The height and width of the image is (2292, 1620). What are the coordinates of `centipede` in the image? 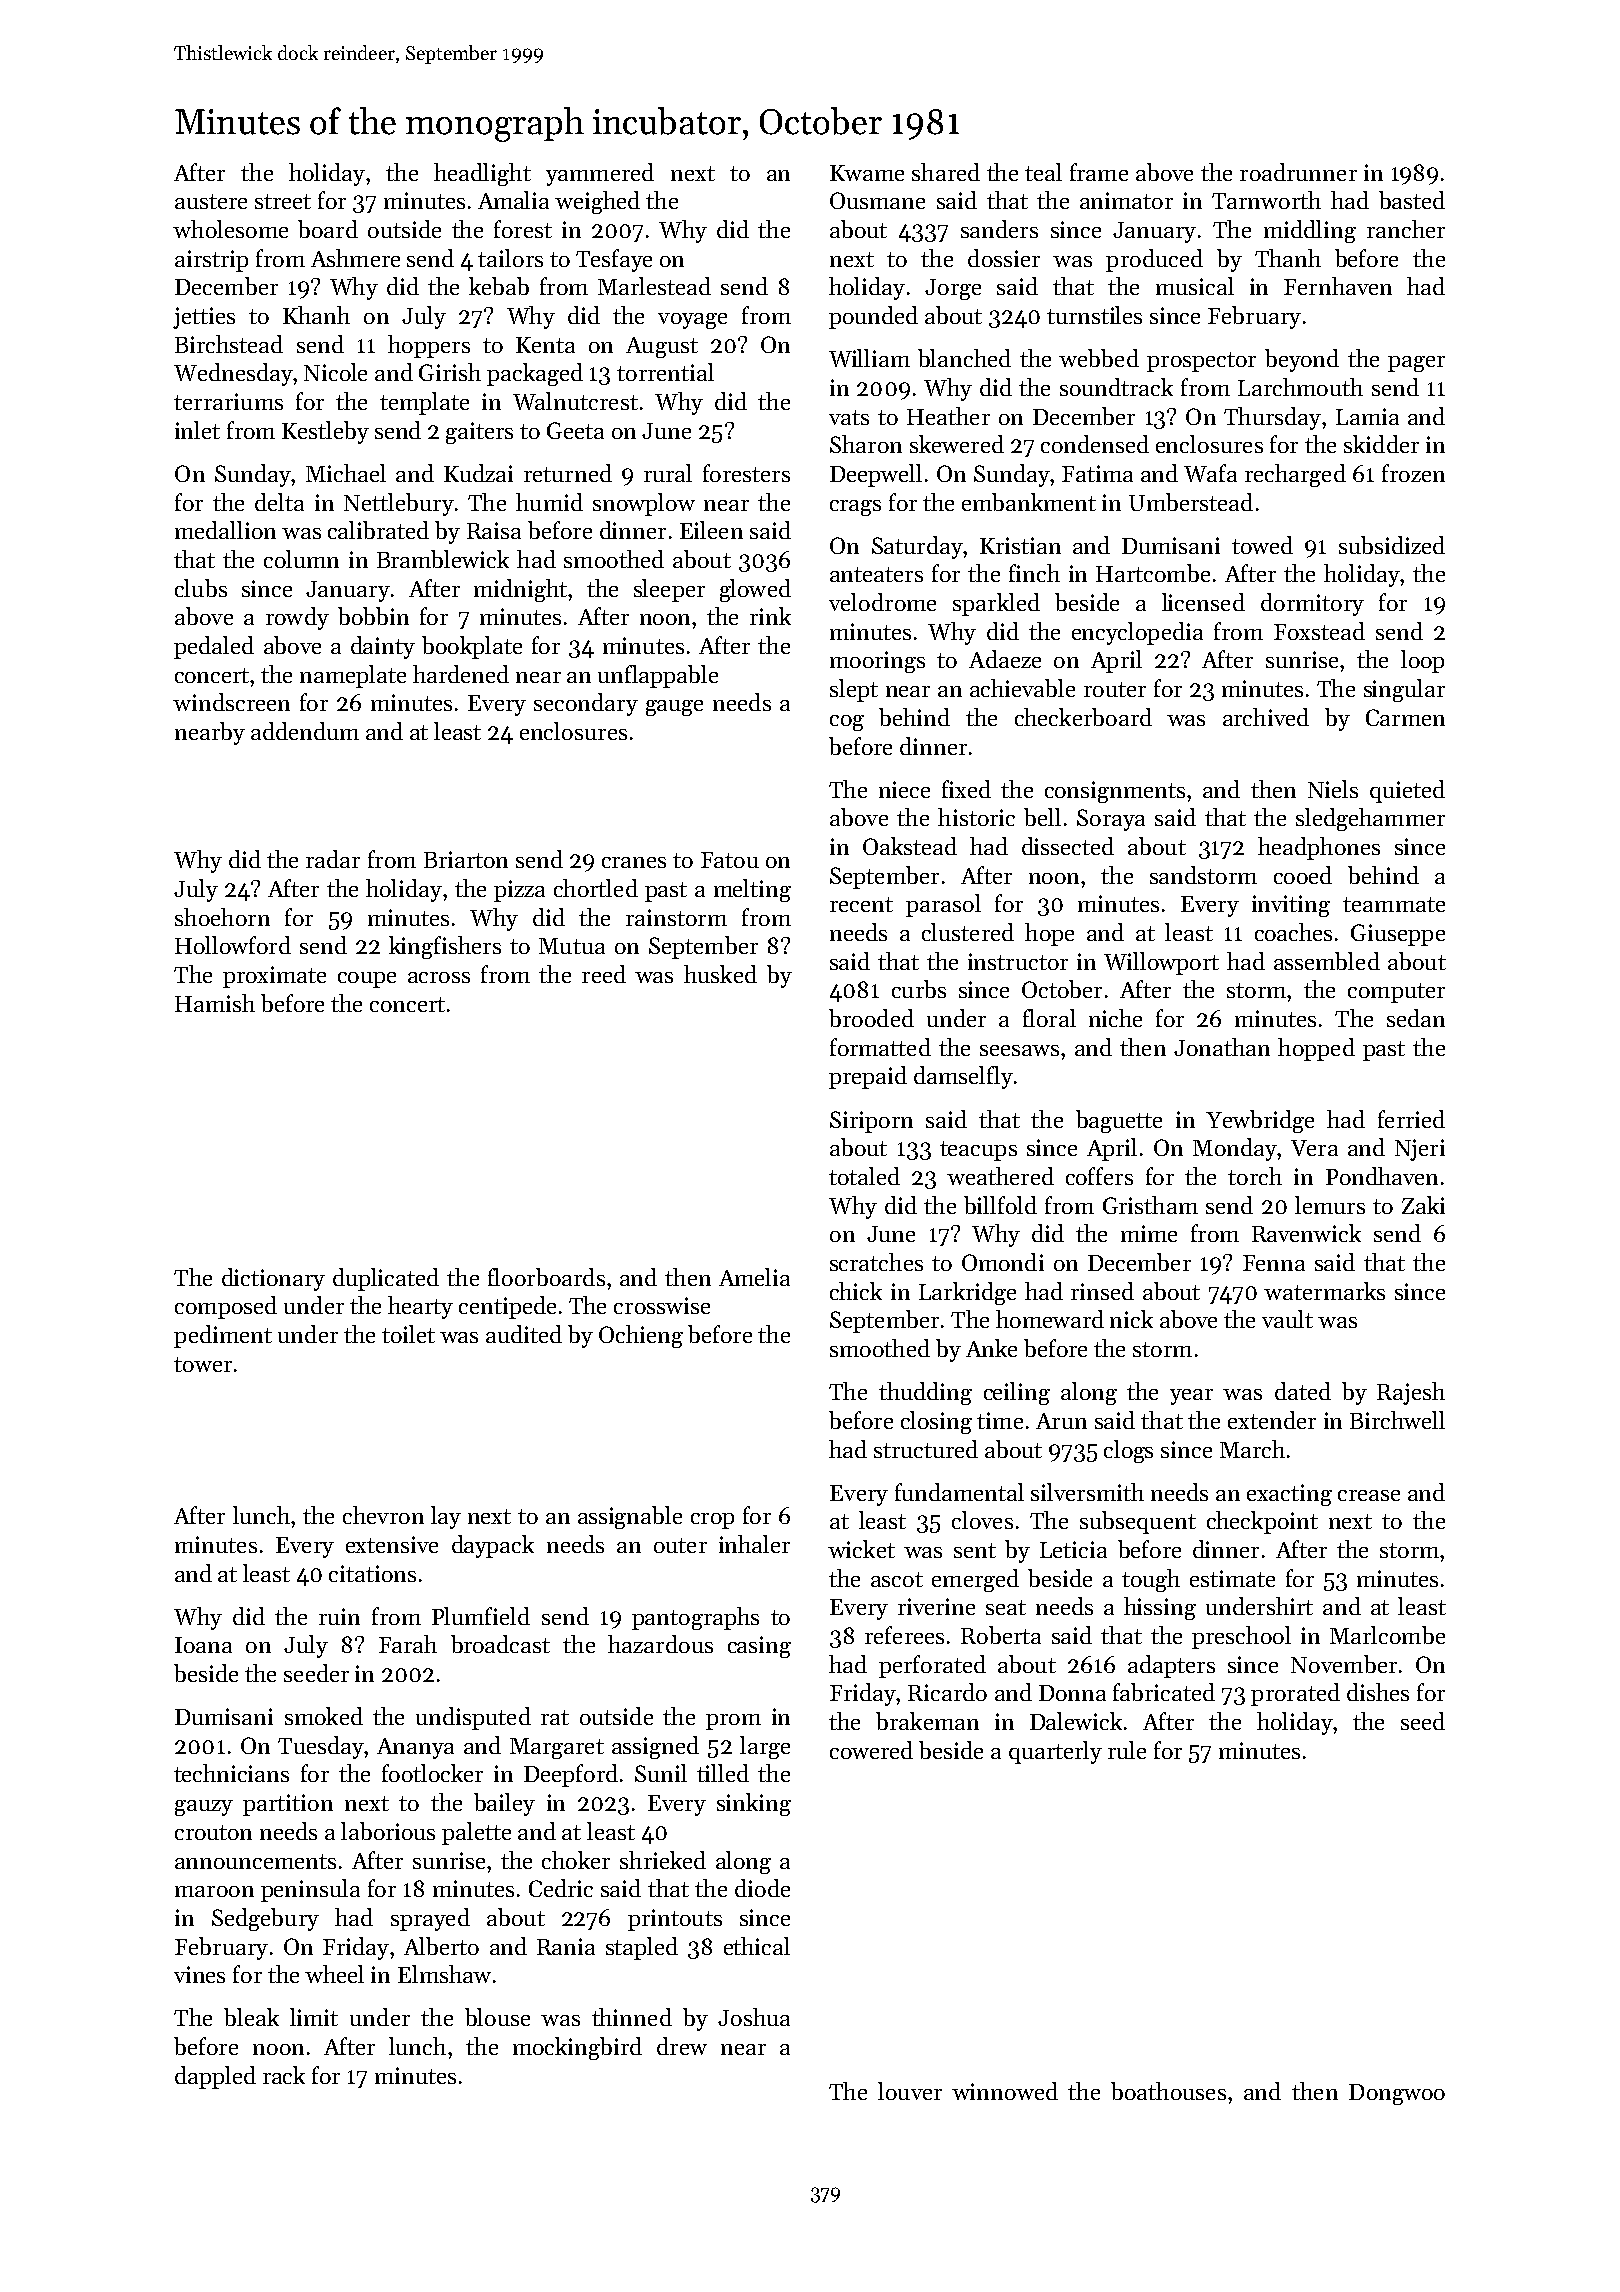 It's located at (507, 1307).
